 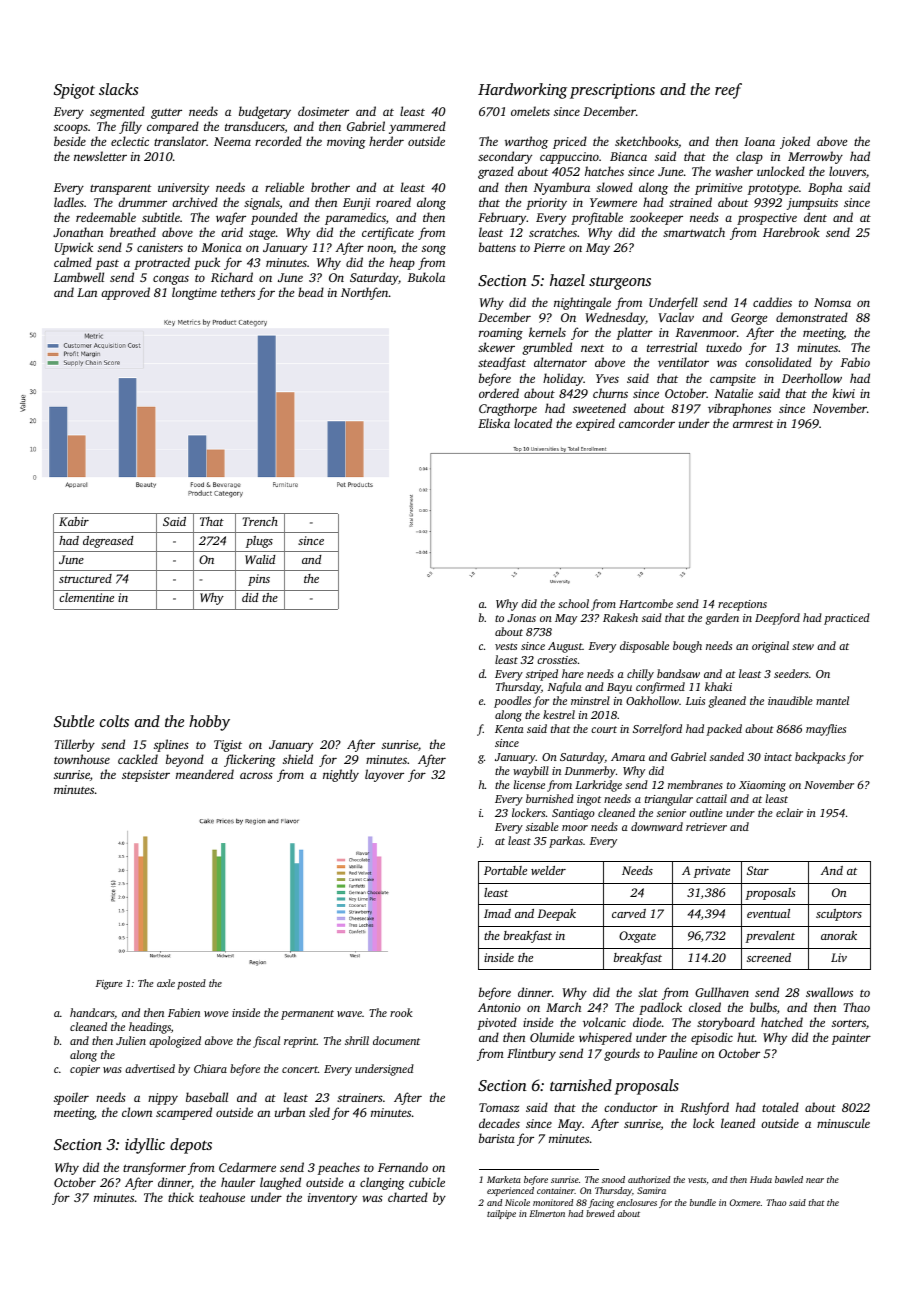 What do you see at coordinates (393, 202) in the document?
I see `roared` at bounding box center [393, 202].
